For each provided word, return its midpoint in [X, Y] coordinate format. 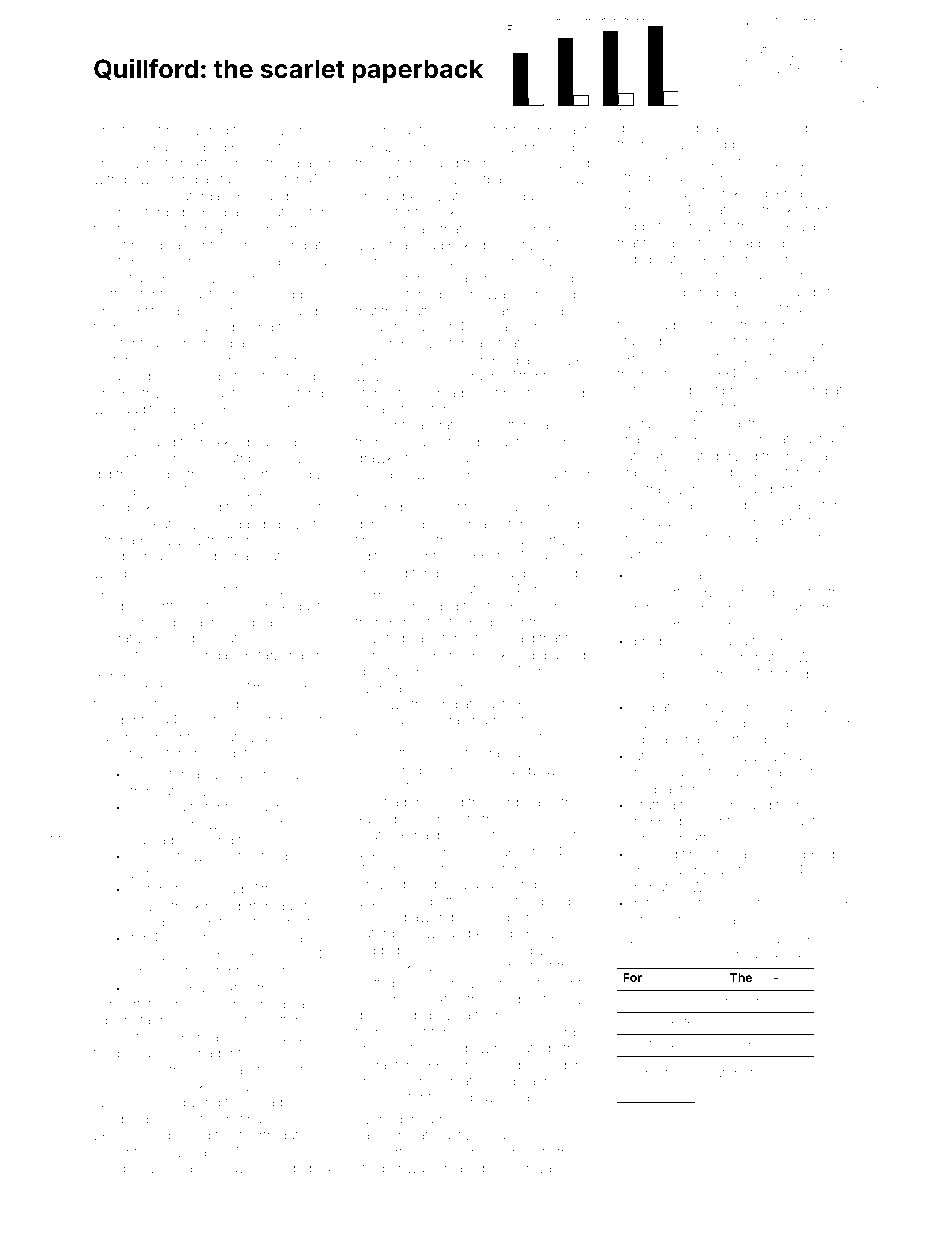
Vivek [164, 1168]
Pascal [813, 144]
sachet [137, 704]
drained [562, 655]
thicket [141, 130]
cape [371, 1137]
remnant [562, 130]
